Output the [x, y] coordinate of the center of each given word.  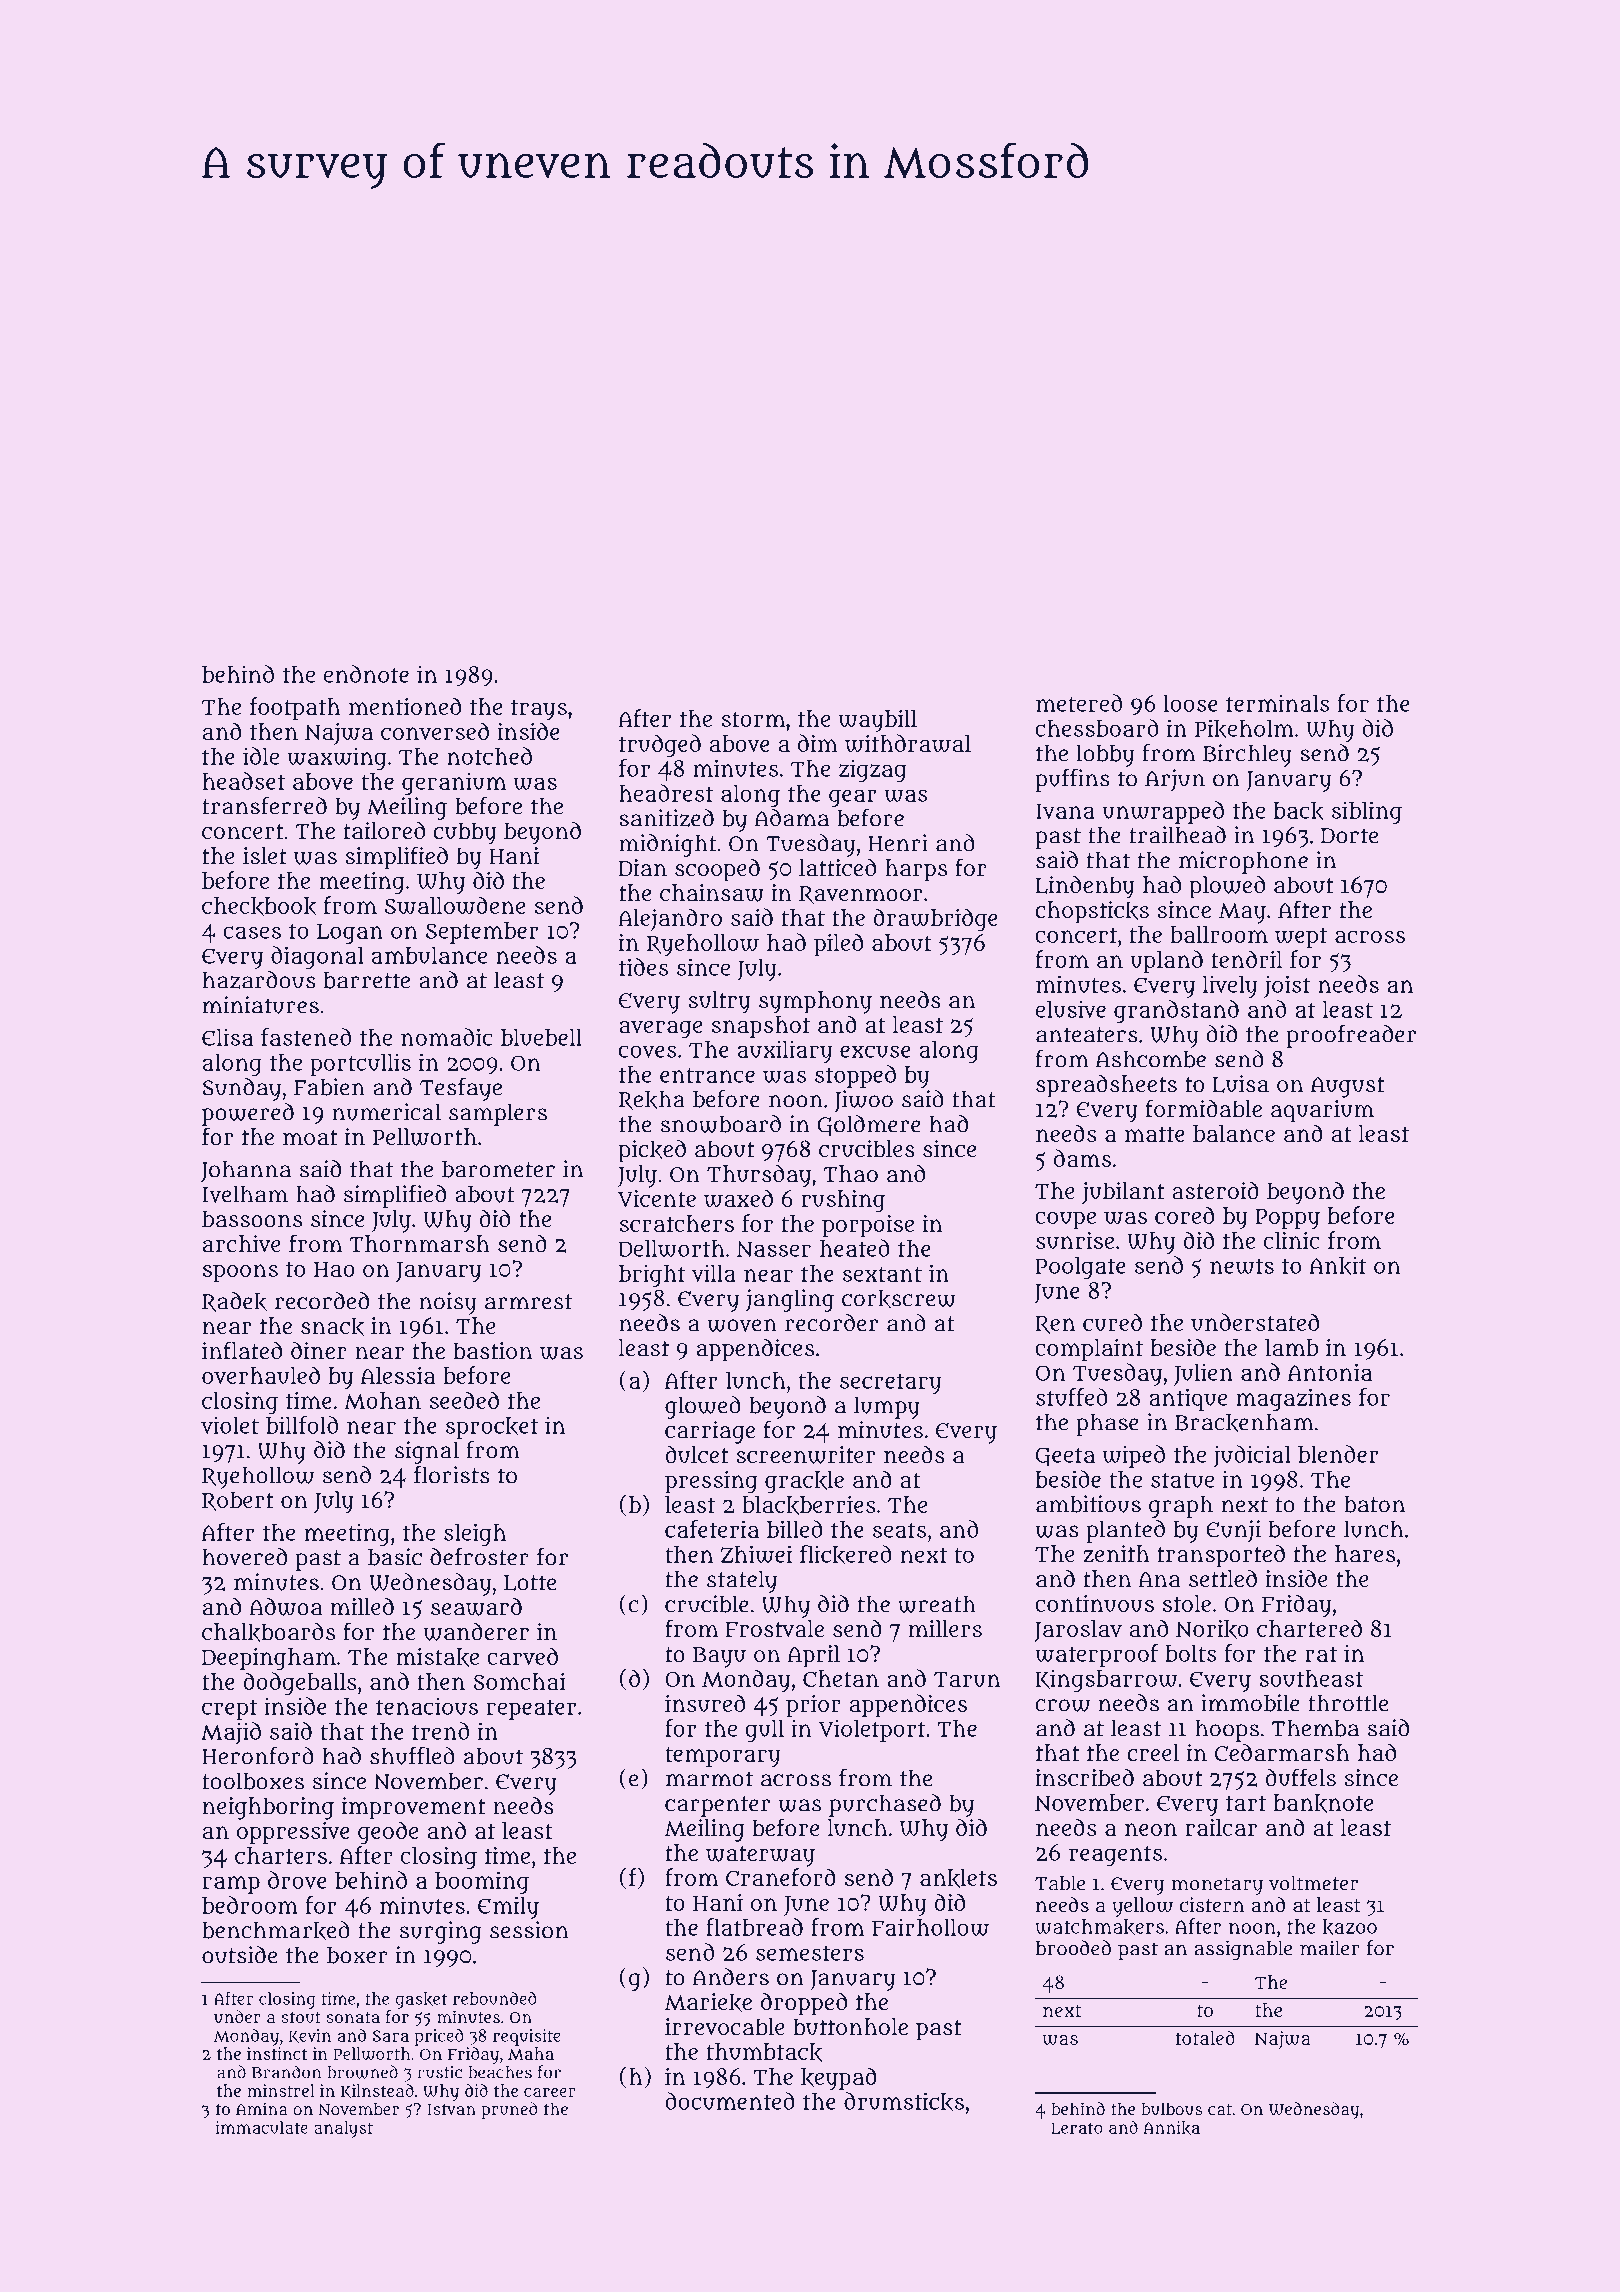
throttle [1348, 1703]
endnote [366, 674]
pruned [509, 2110]
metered [1079, 703]
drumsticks [904, 2102]
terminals [1278, 703]
